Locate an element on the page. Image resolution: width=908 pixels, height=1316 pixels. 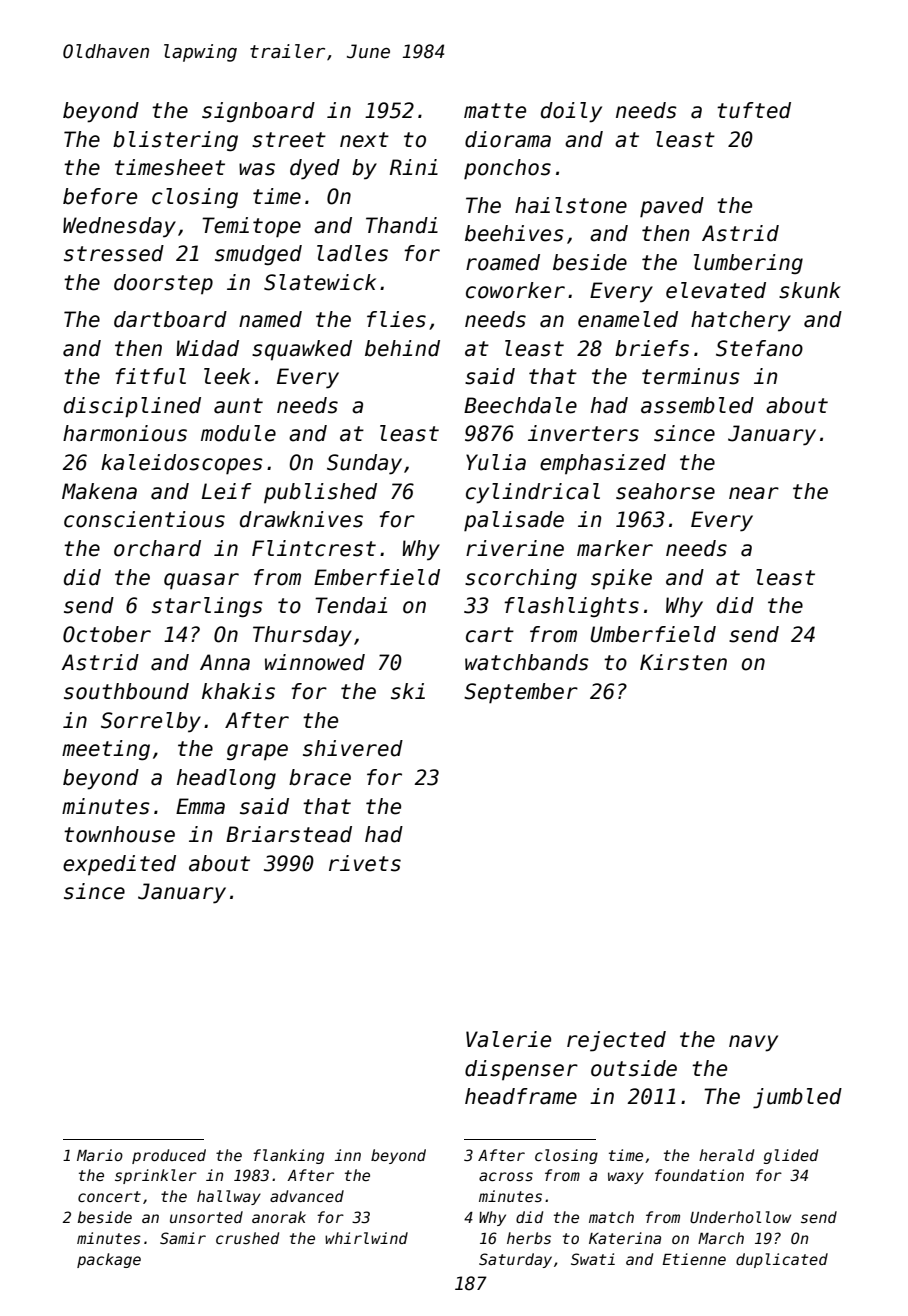
orchard is located at coordinates (157, 548).
